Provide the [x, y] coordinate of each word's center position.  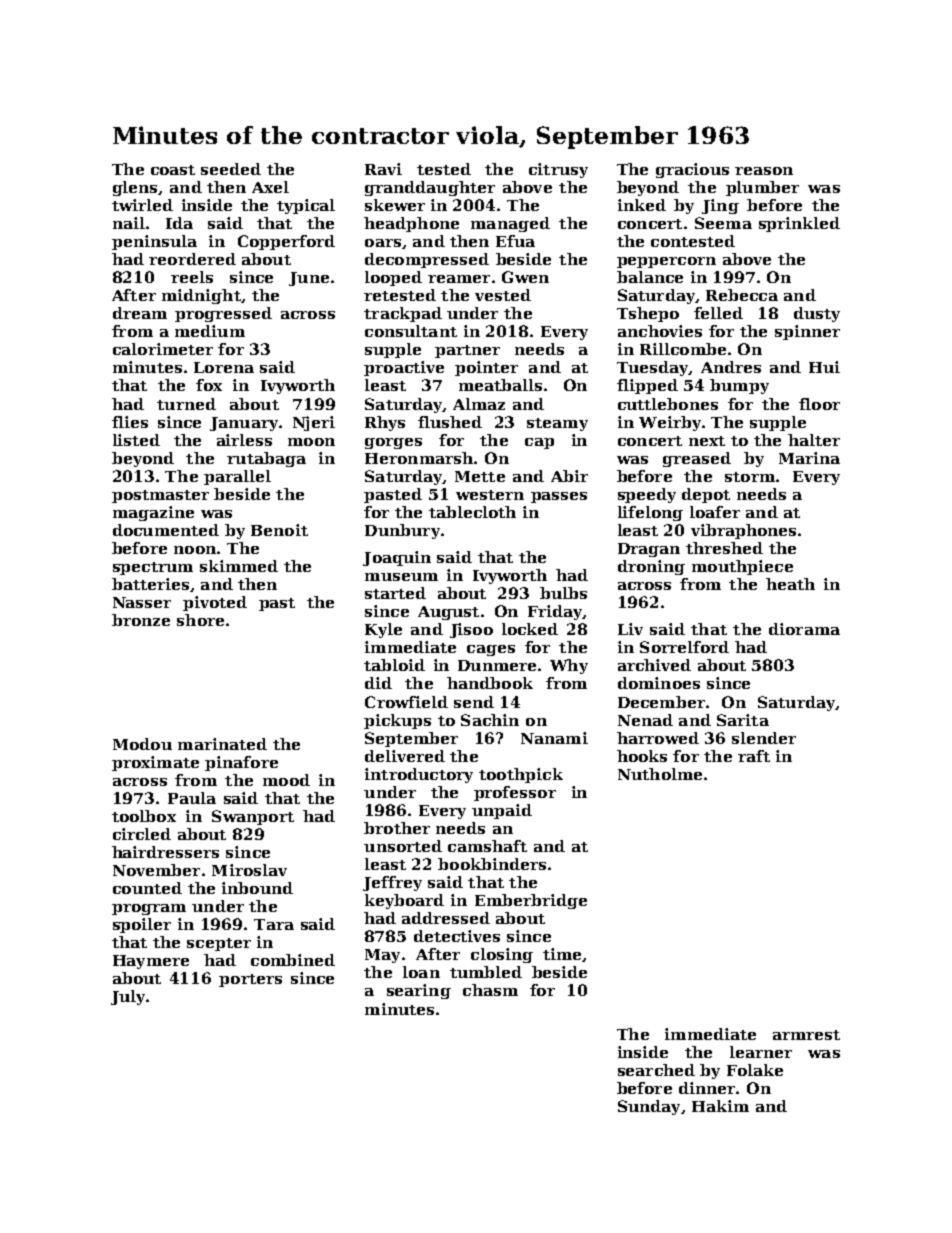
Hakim [720, 1106]
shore [200, 620]
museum [401, 577]
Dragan [649, 550]
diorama [804, 629]
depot [706, 495]
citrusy [558, 170]
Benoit [279, 530]
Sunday [649, 1107]
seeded [231, 169]
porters [250, 980]
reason [764, 171]
